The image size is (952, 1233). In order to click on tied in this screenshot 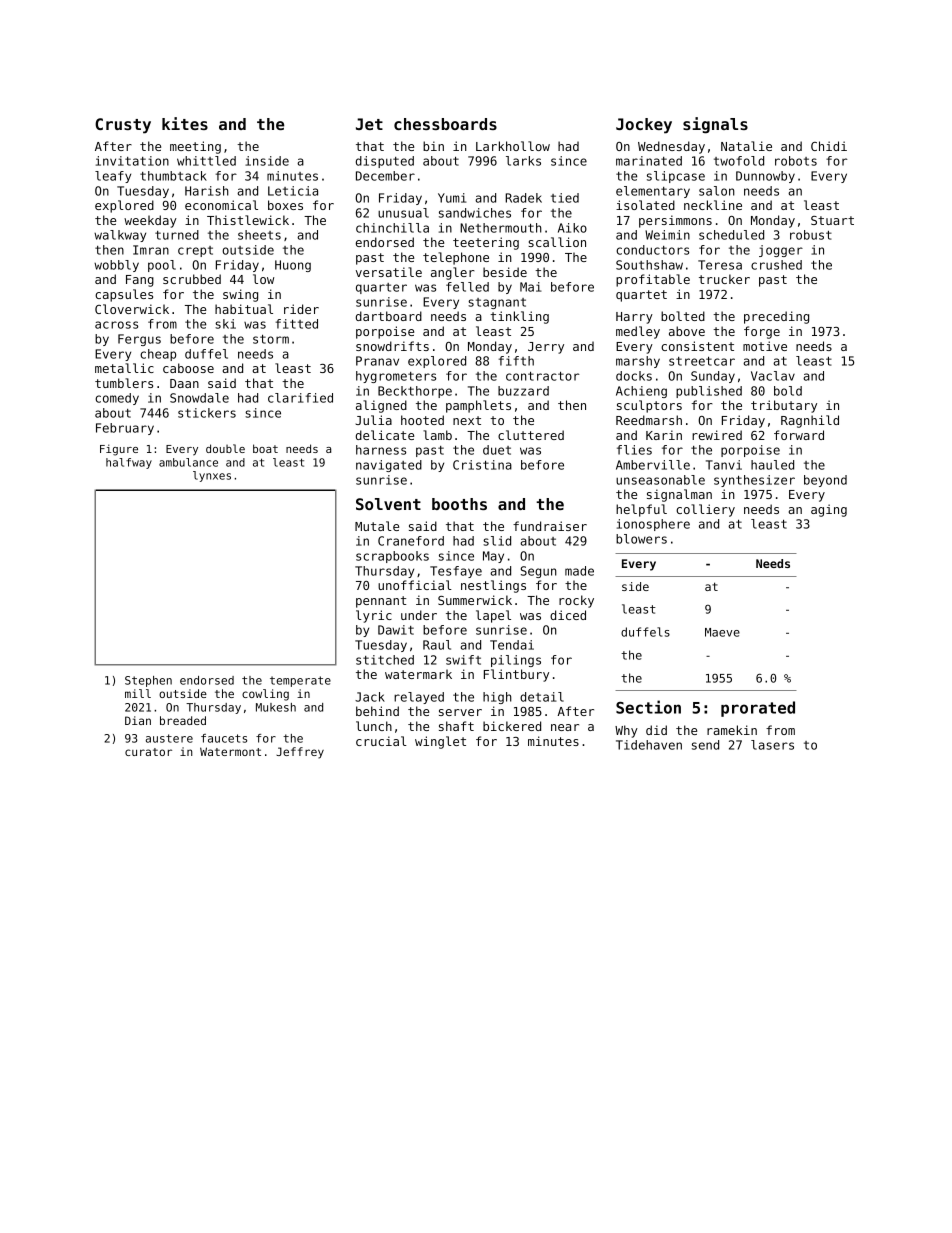, I will do `click(565, 198)`.
